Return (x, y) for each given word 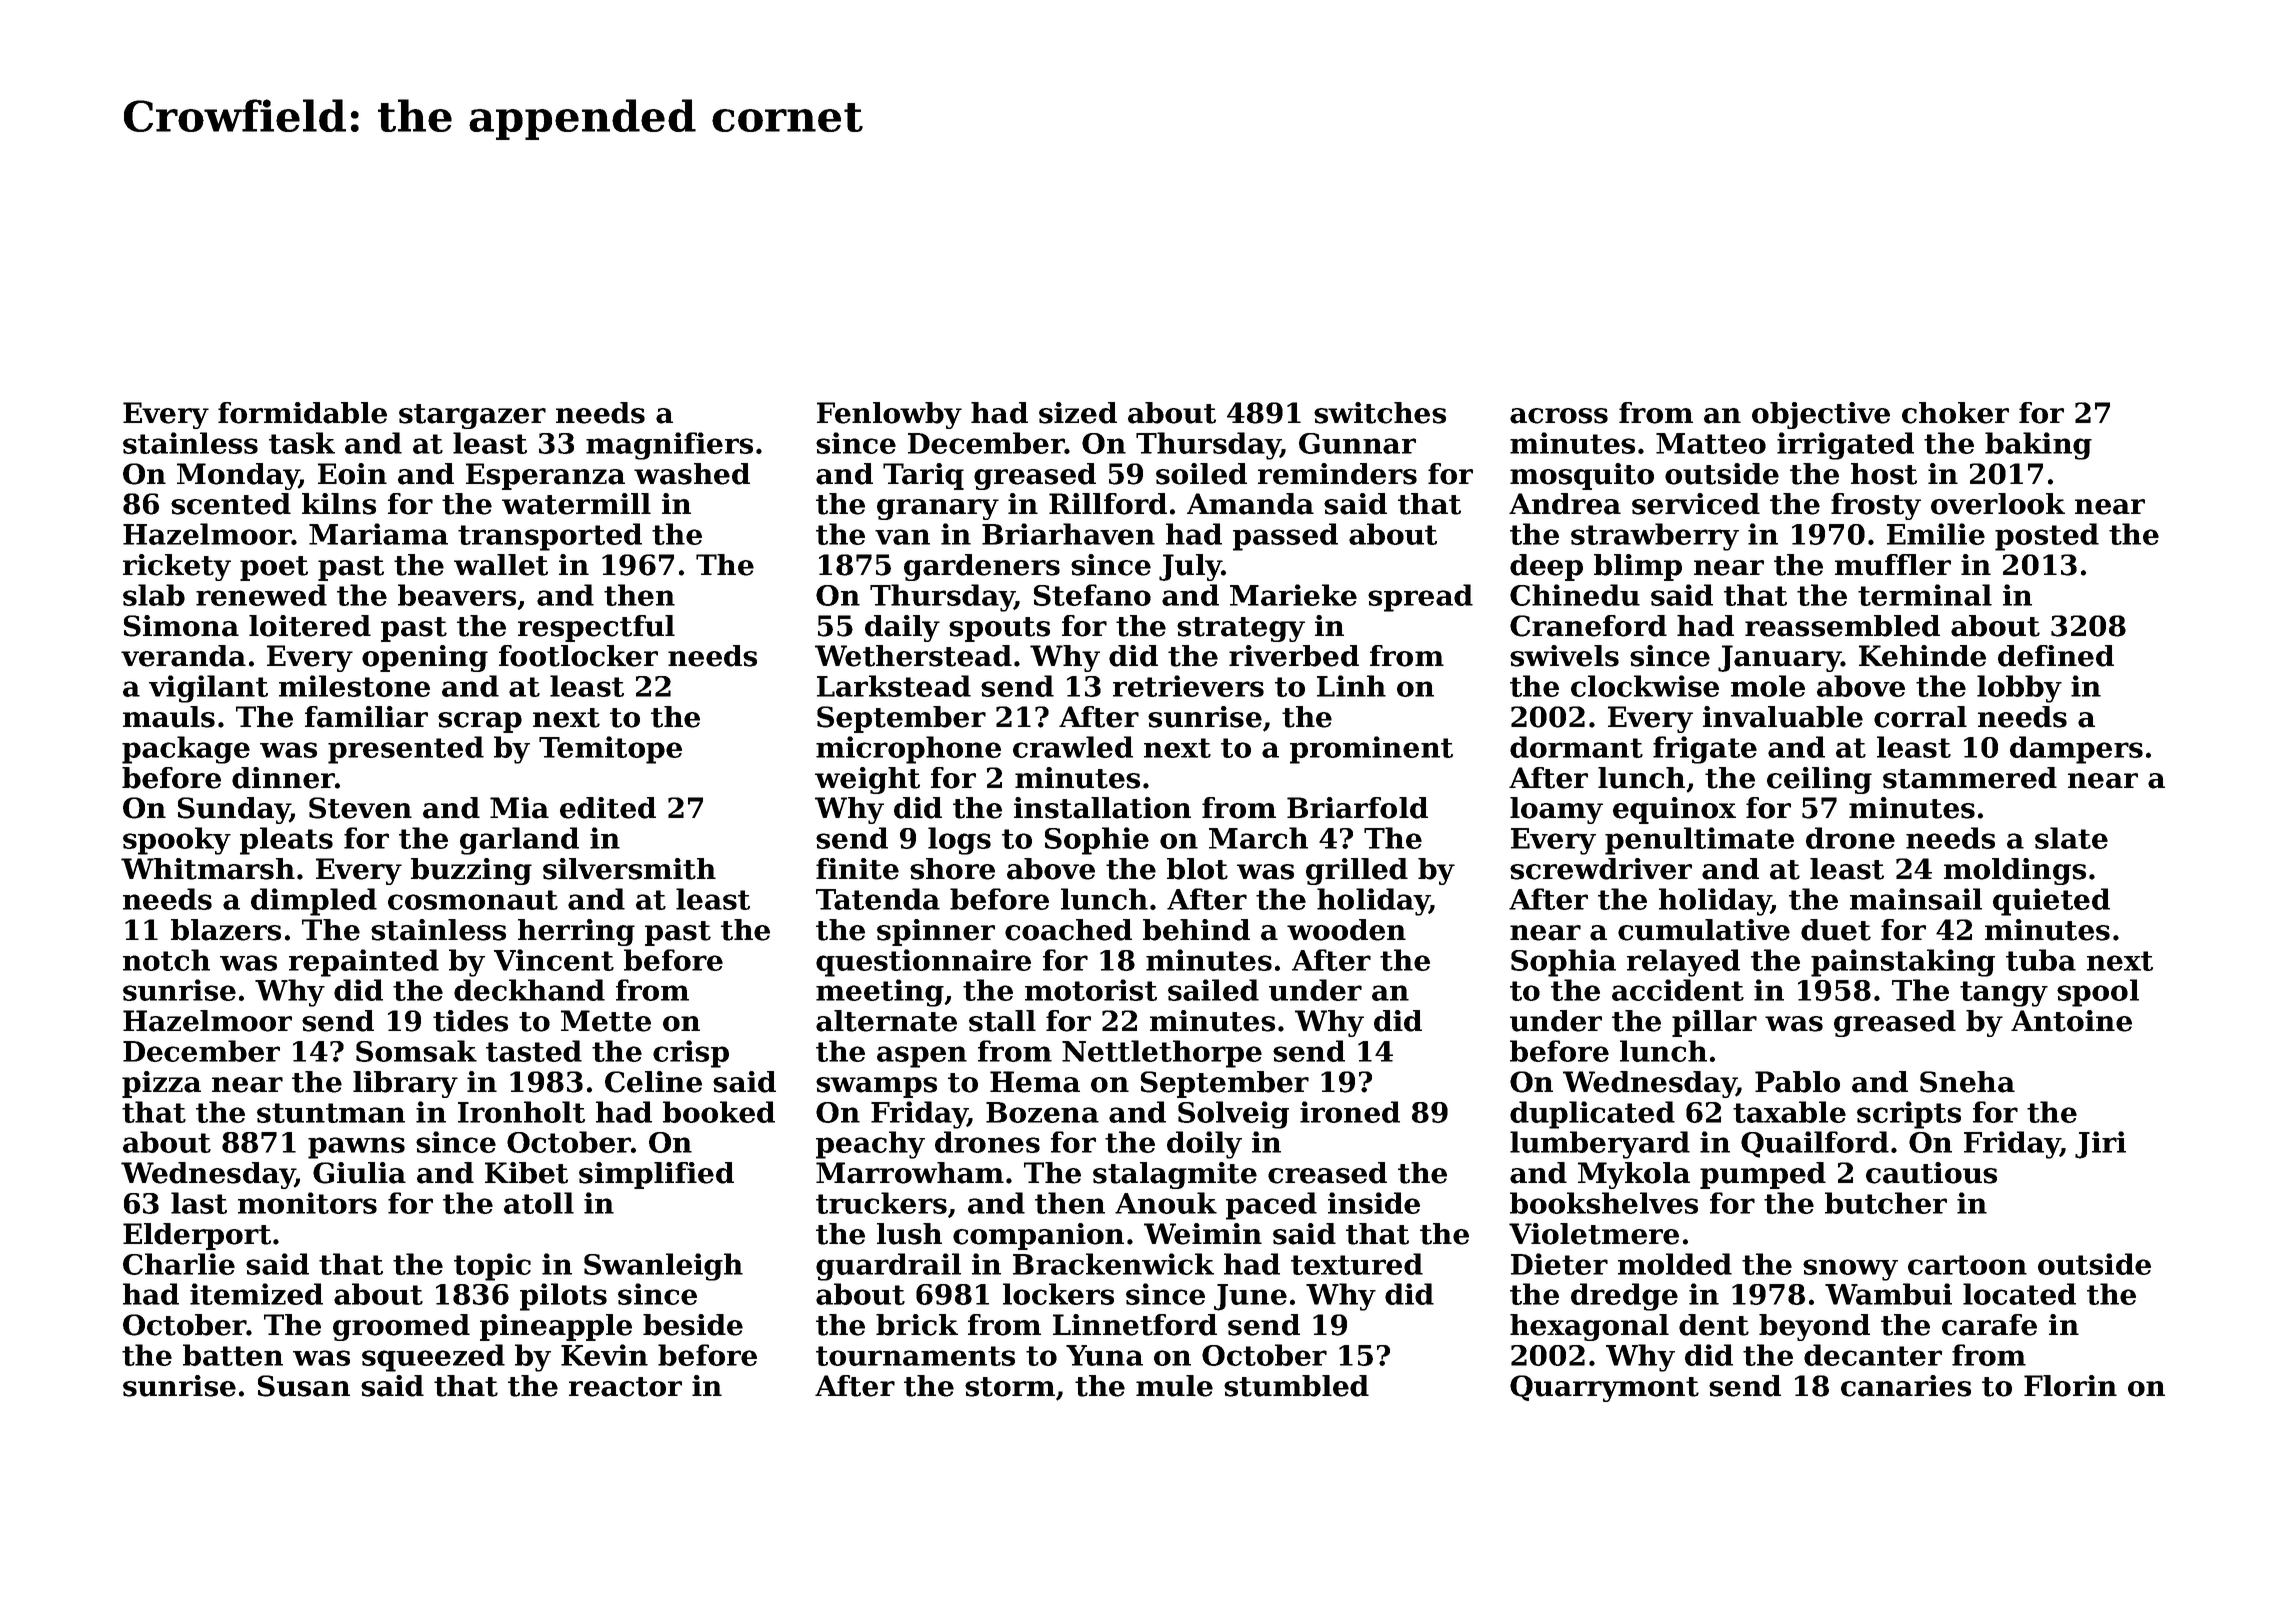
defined (2056, 656)
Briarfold (1357, 808)
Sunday (234, 810)
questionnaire (923, 963)
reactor (625, 1387)
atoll (539, 1203)
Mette (606, 1021)
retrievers (1188, 686)
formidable (302, 413)
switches (1380, 413)
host (1884, 474)
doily (1204, 1145)
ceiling (1819, 780)
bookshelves (1604, 1203)
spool (2098, 993)
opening (425, 658)
